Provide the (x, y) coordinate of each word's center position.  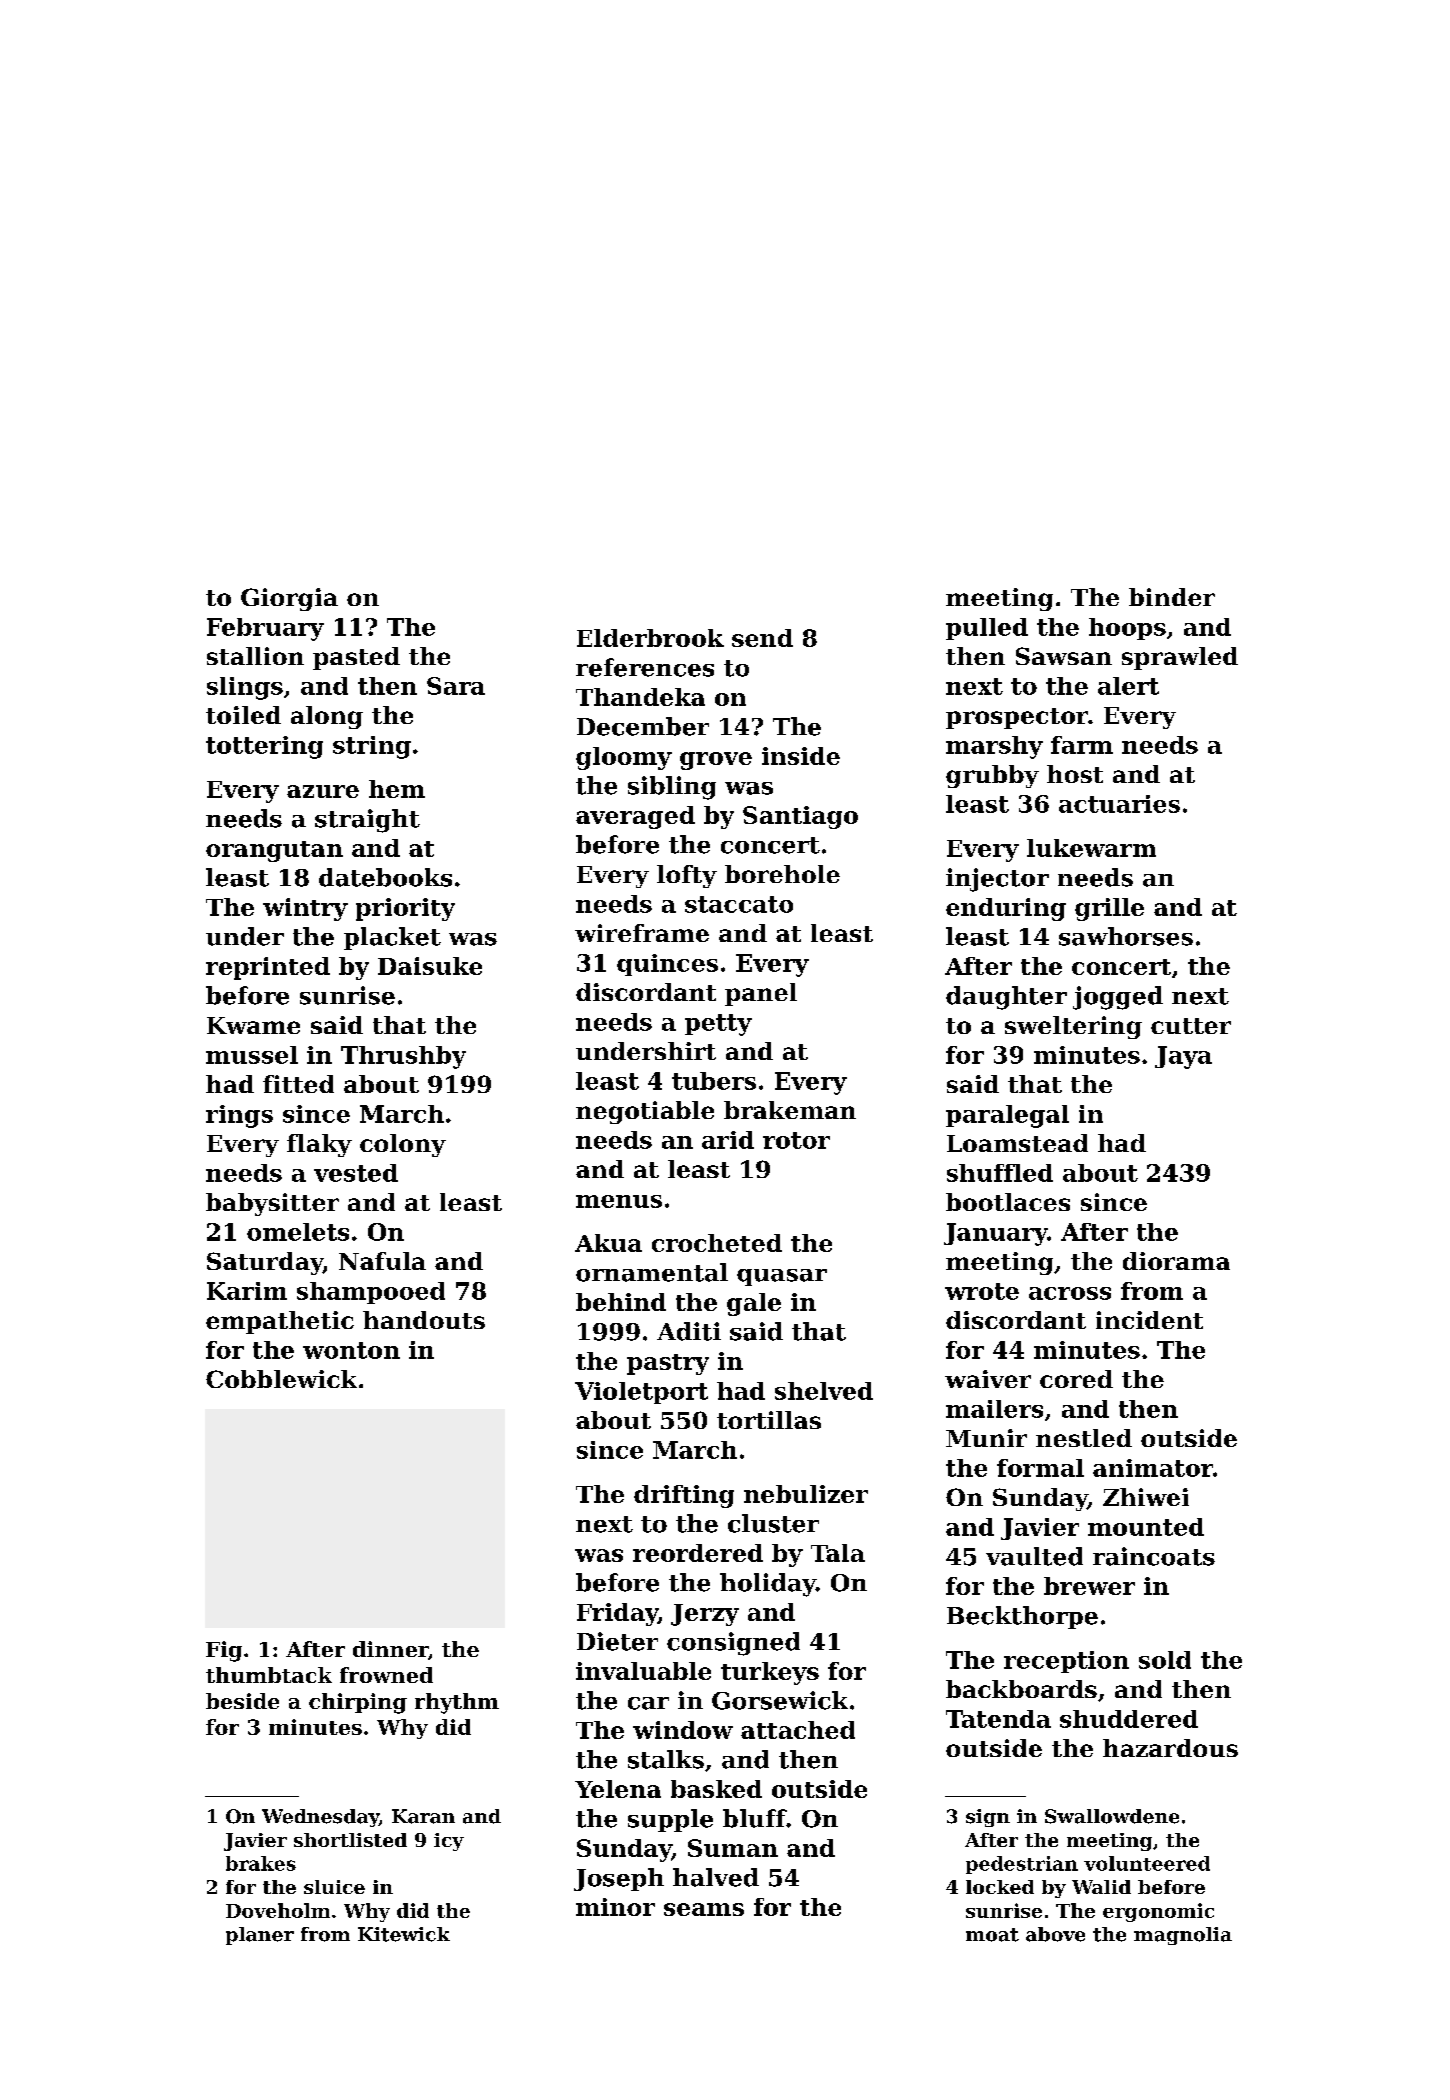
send (762, 638)
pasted (356, 658)
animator (1153, 1468)
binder (1172, 597)
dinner (390, 1649)
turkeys (770, 1673)
